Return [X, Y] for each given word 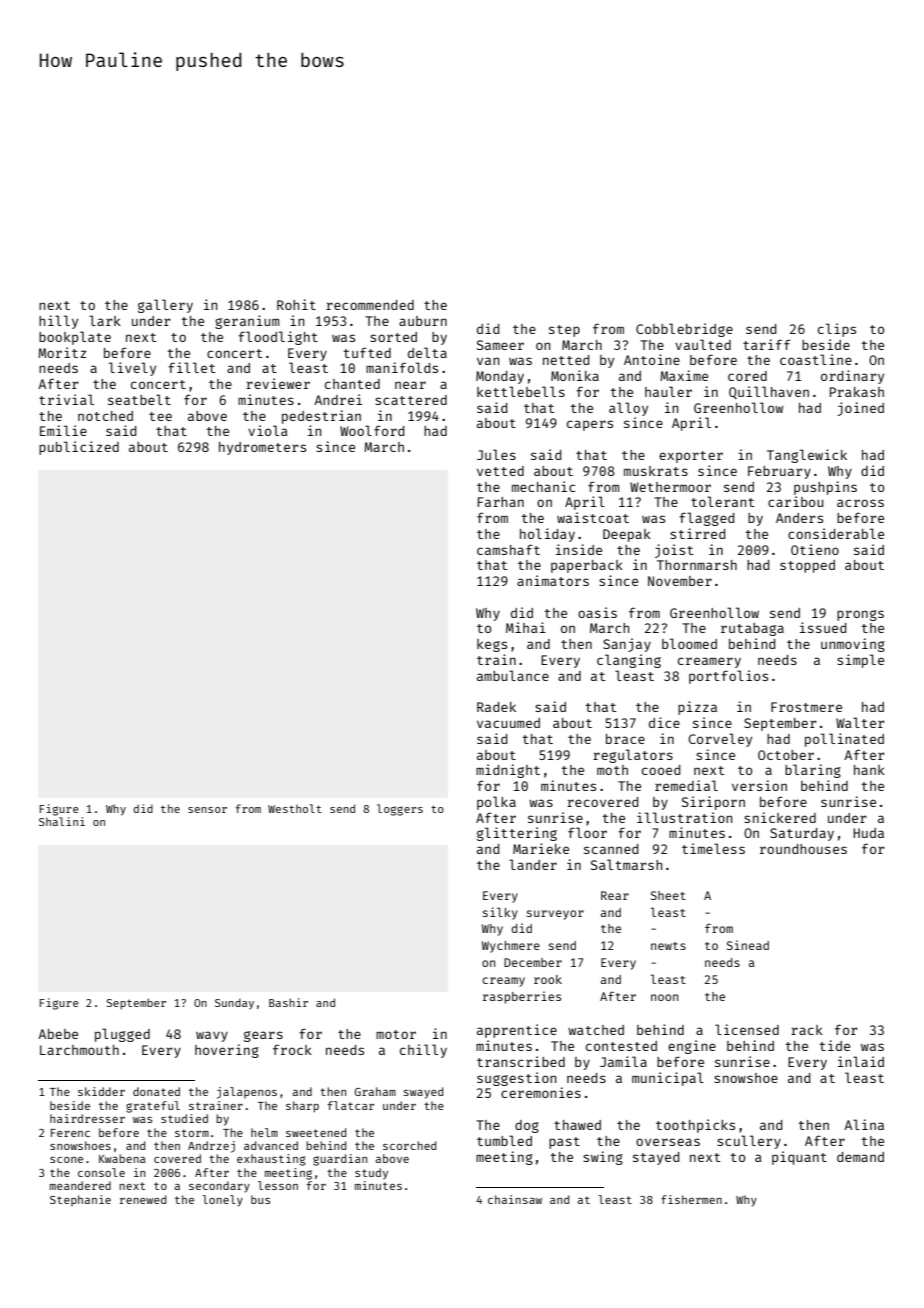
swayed [423, 1093]
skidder [101, 1091]
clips [837, 330]
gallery [165, 306]
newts [668, 946]
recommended [370, 305]
